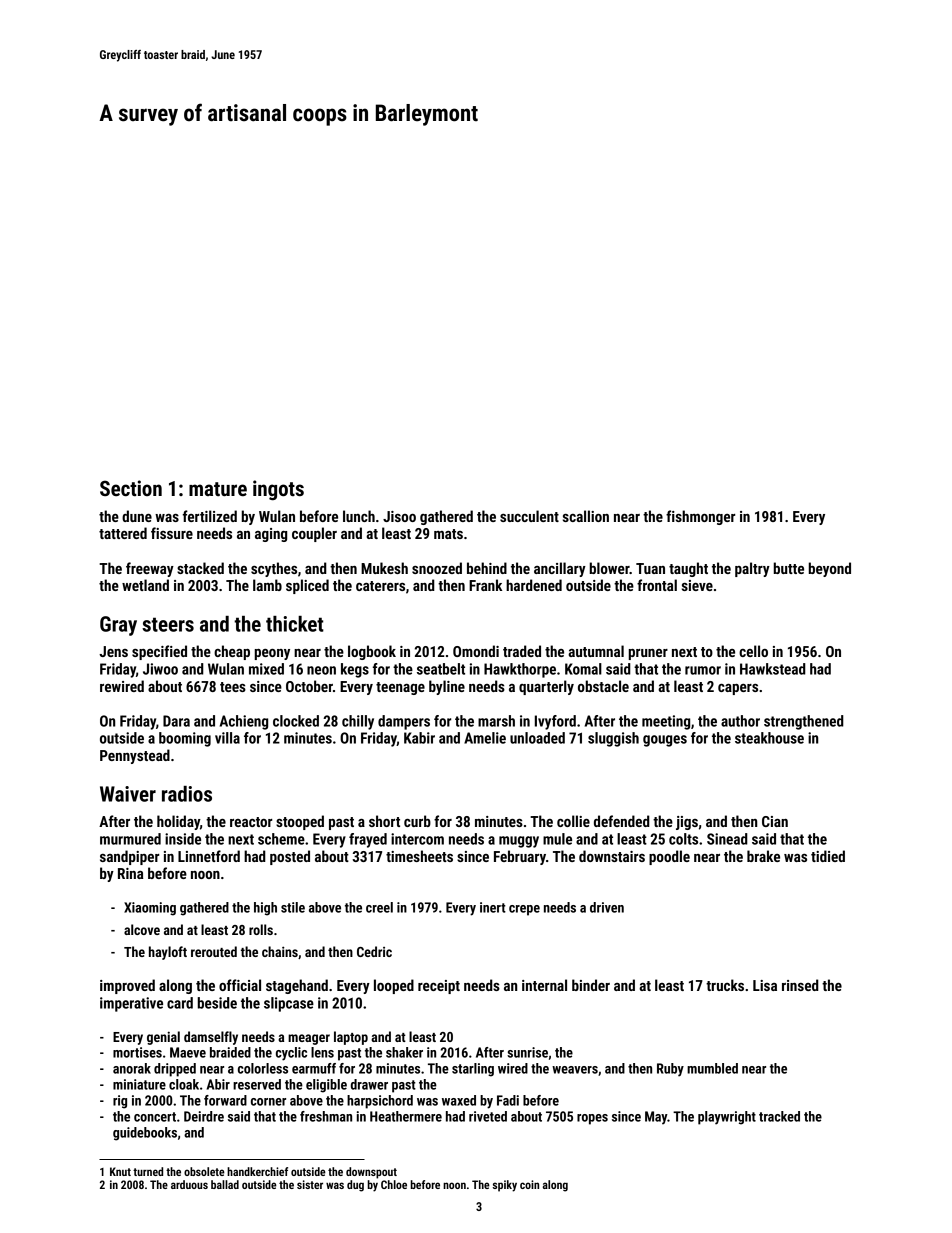 Image resolution: width=952 pixels, height=1233 pixels. I want to click on dune, so click(137, 516).
